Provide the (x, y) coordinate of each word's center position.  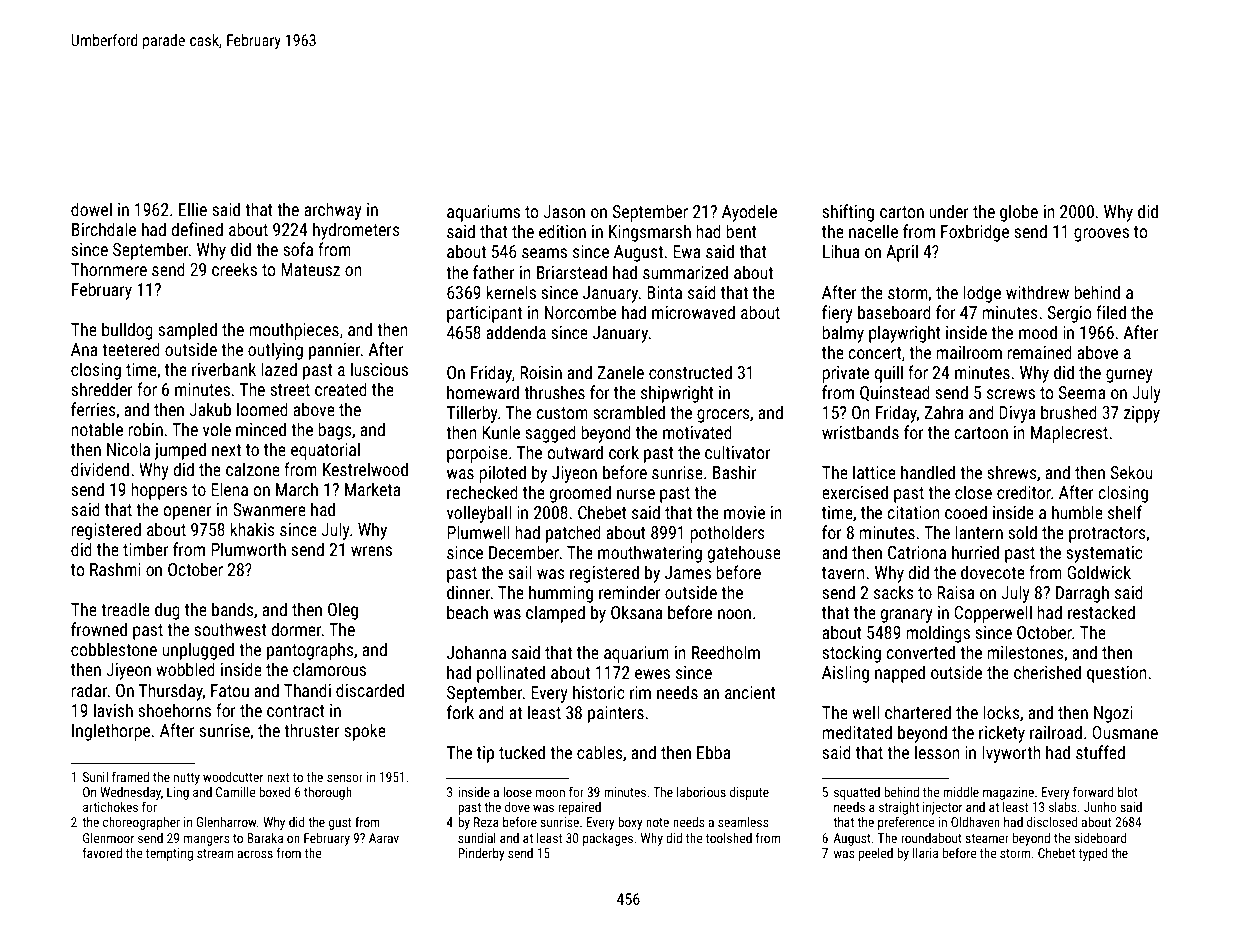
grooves (1101, 235)
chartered (918, 712)
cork (624, 452)
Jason (564, 211)
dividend (100, 469)
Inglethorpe (111, 732)
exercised (855, 492)
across (255, 854)
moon (550, 793)
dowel (91, 209)
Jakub (210, 409)
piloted (502, 474)
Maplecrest (1069, 434)
